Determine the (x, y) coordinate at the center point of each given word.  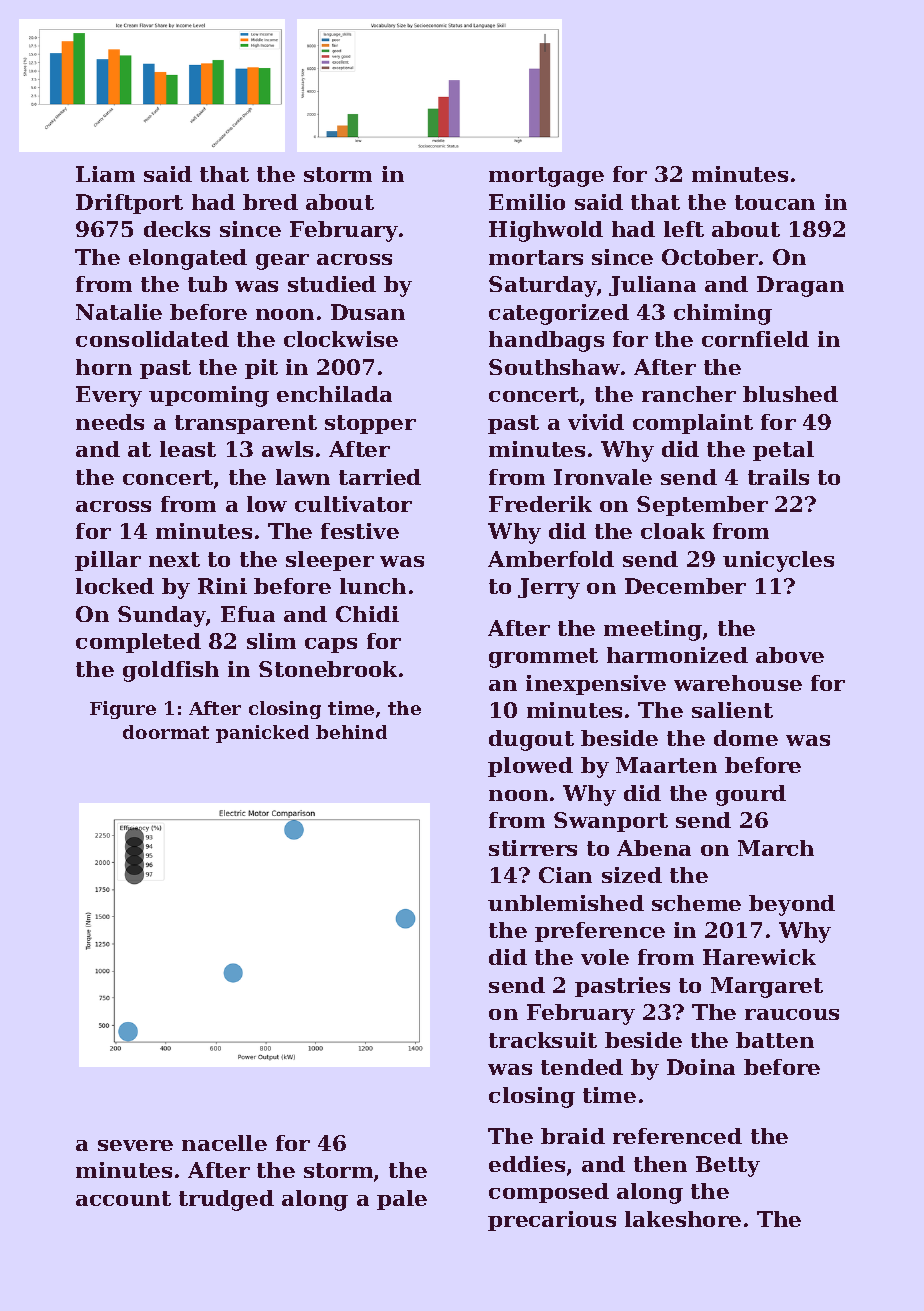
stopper (370, 424)
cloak (673, 531)
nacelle (224, 1143)
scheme (696, 903)
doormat (166, 732)
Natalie (119, 312)
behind (351, 732)
